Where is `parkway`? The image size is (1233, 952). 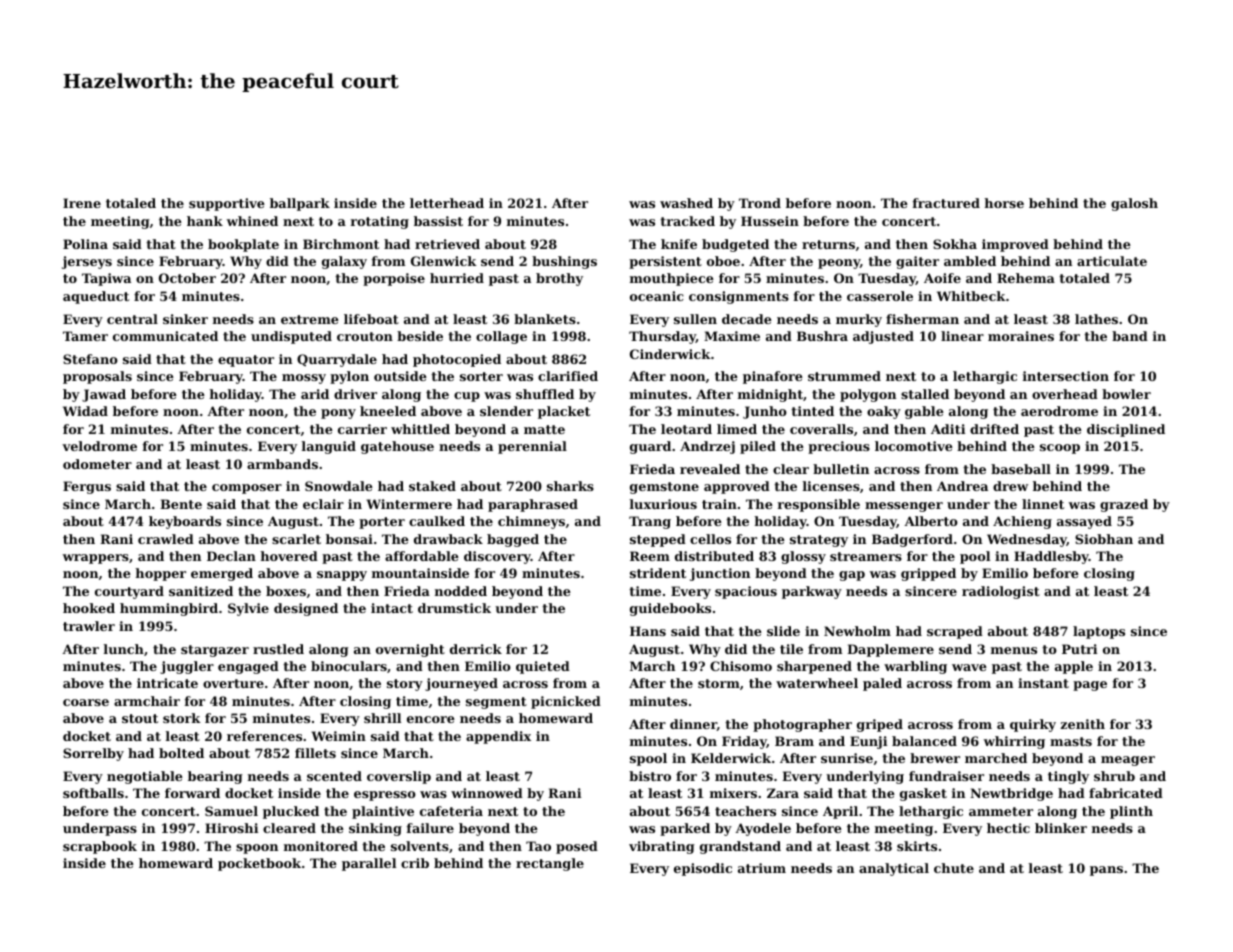 parkway is located at coordinates (812, 592).
